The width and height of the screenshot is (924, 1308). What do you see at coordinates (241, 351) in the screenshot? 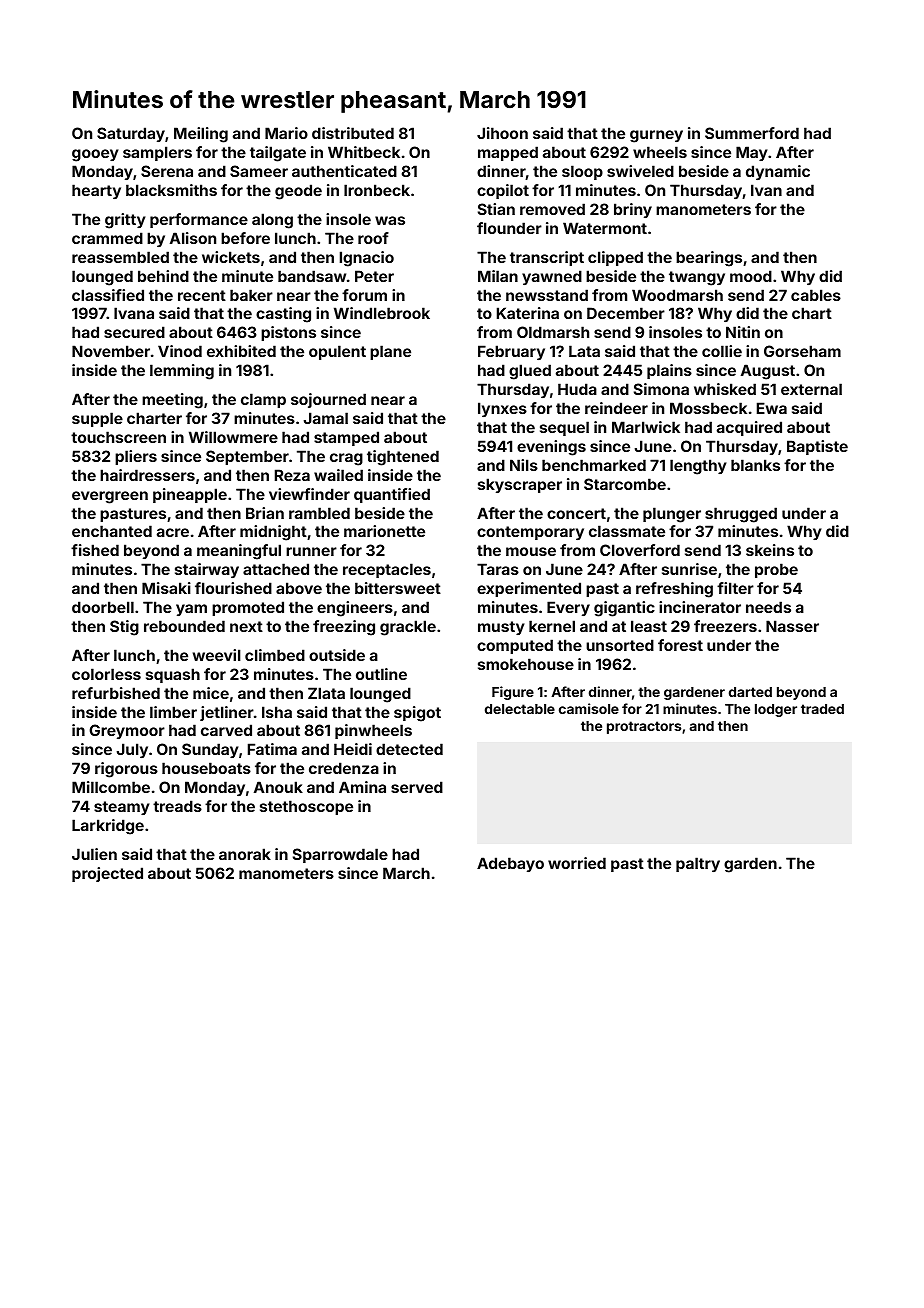
I see `exhibited` at bounding box center [241, 351].
